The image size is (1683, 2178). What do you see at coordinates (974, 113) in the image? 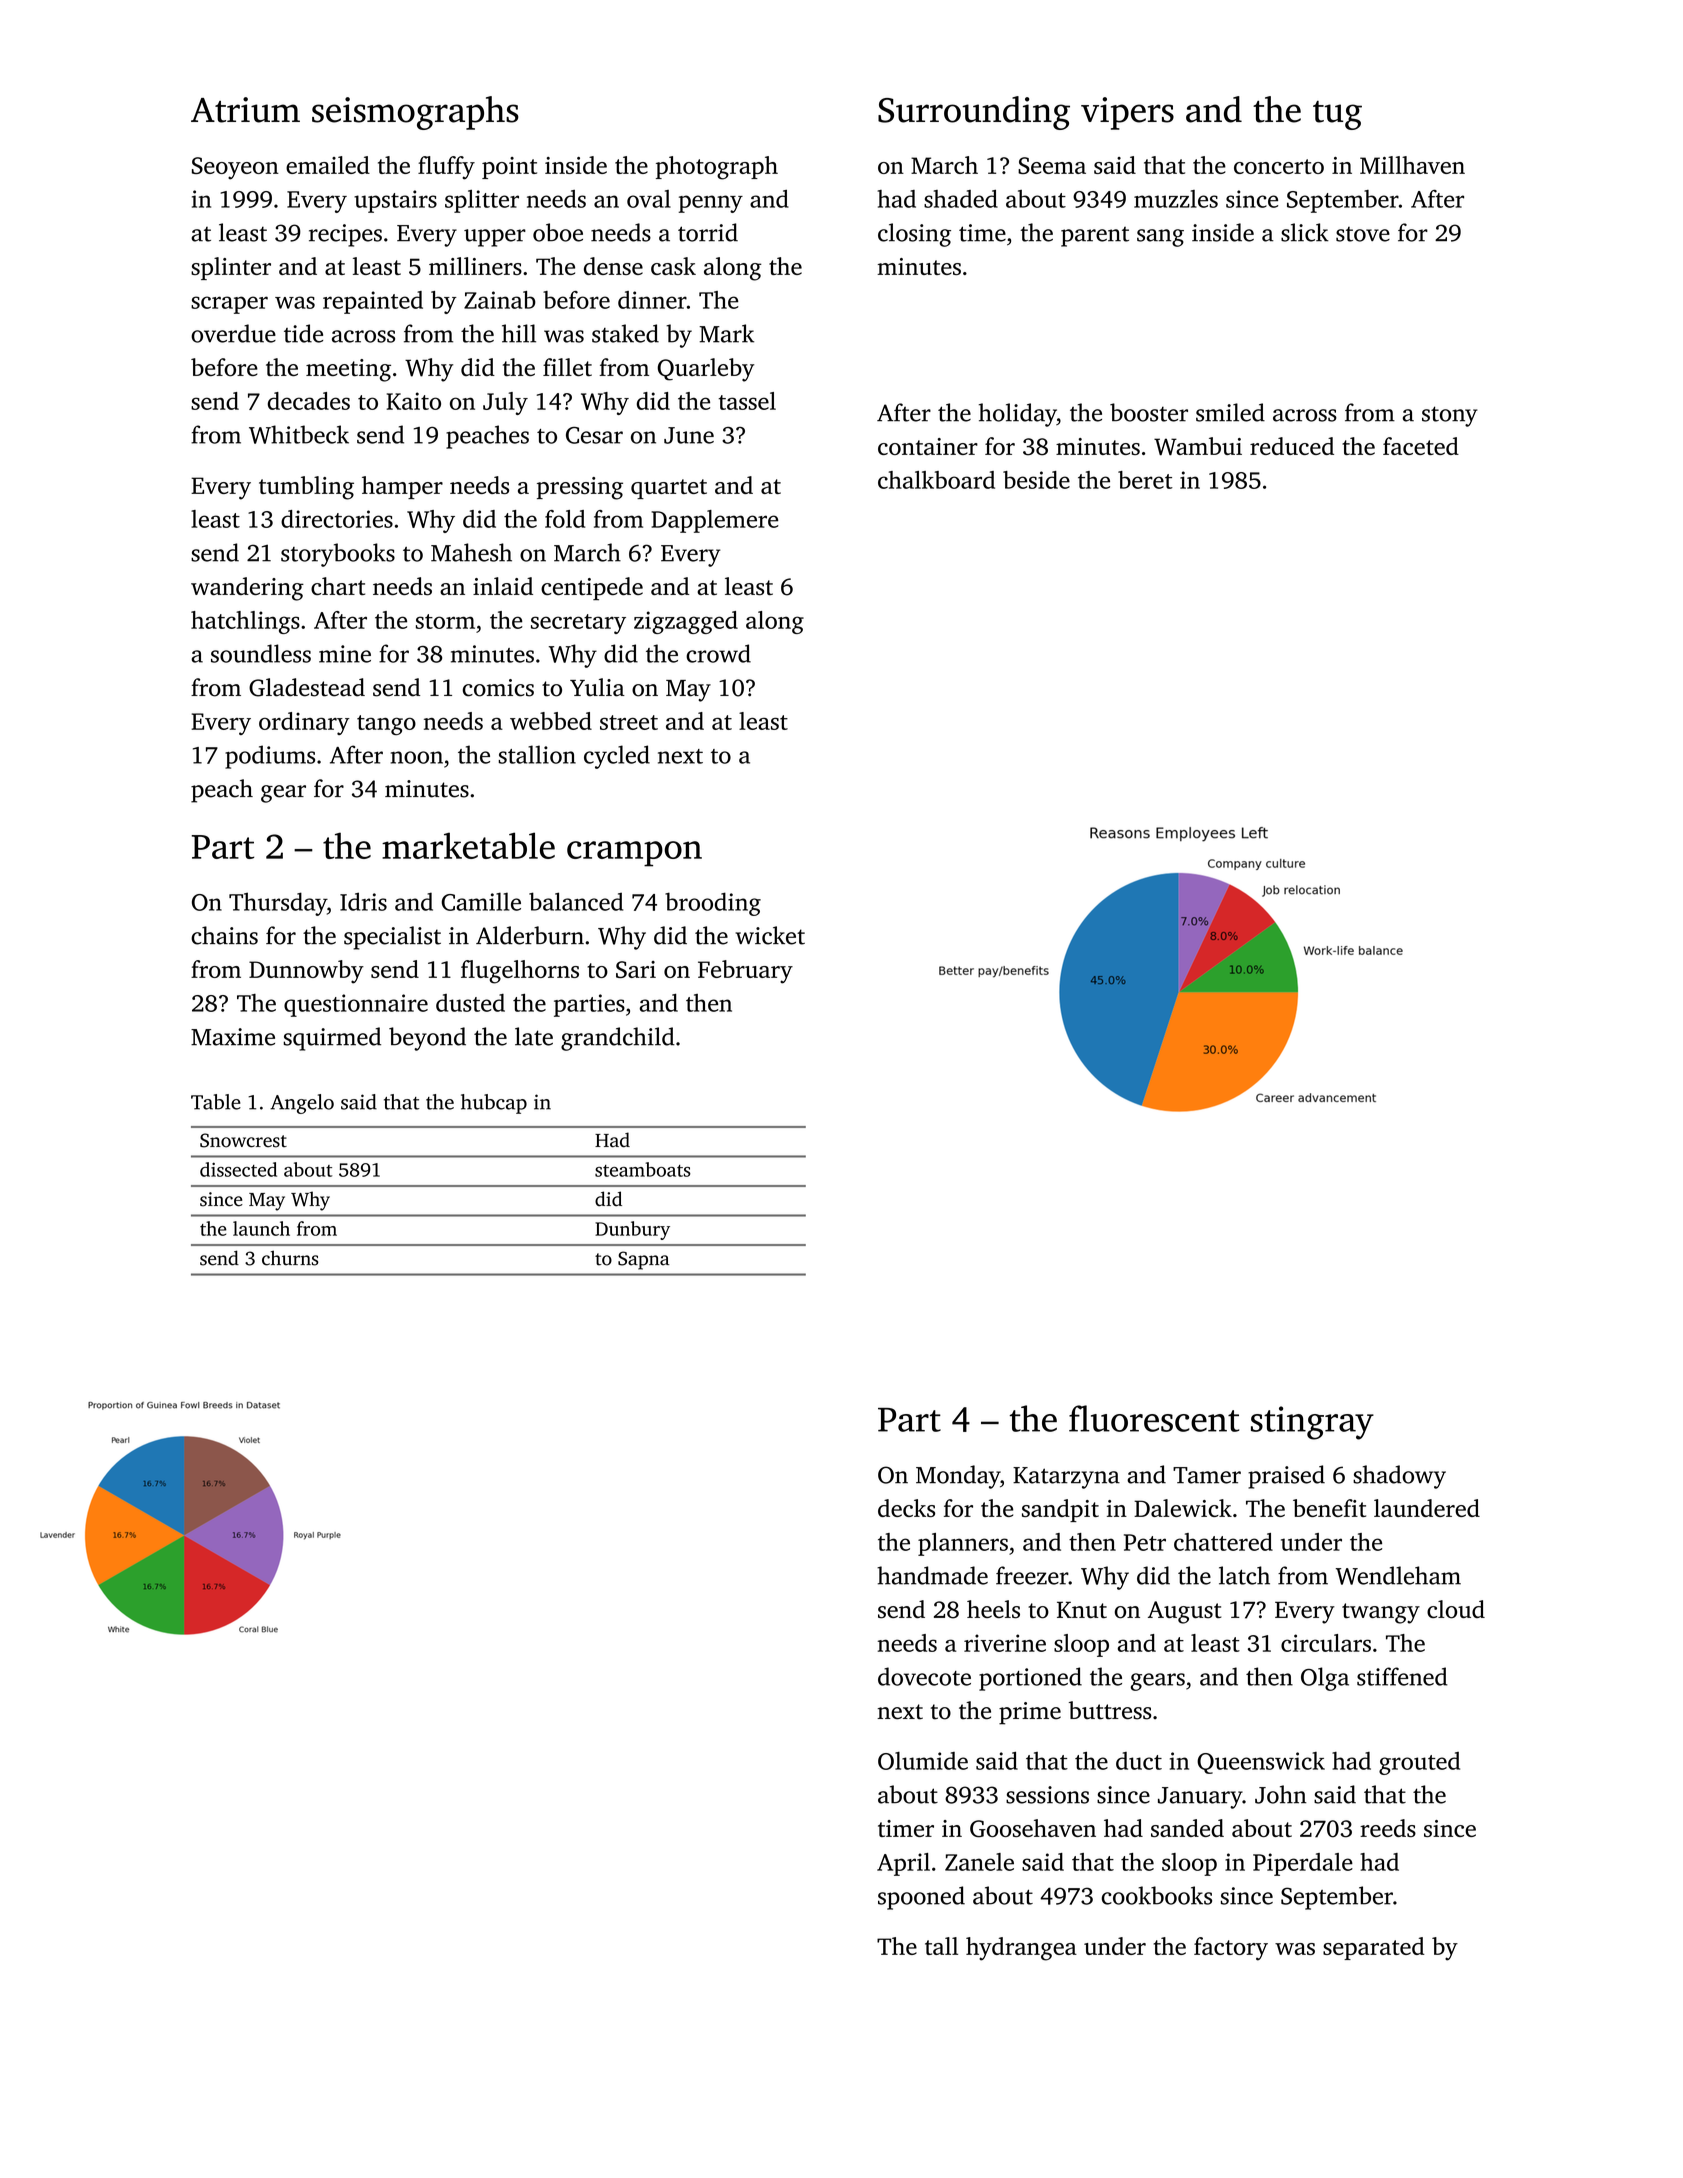
I see `Surrounding` at bounding box center [974, 113].
